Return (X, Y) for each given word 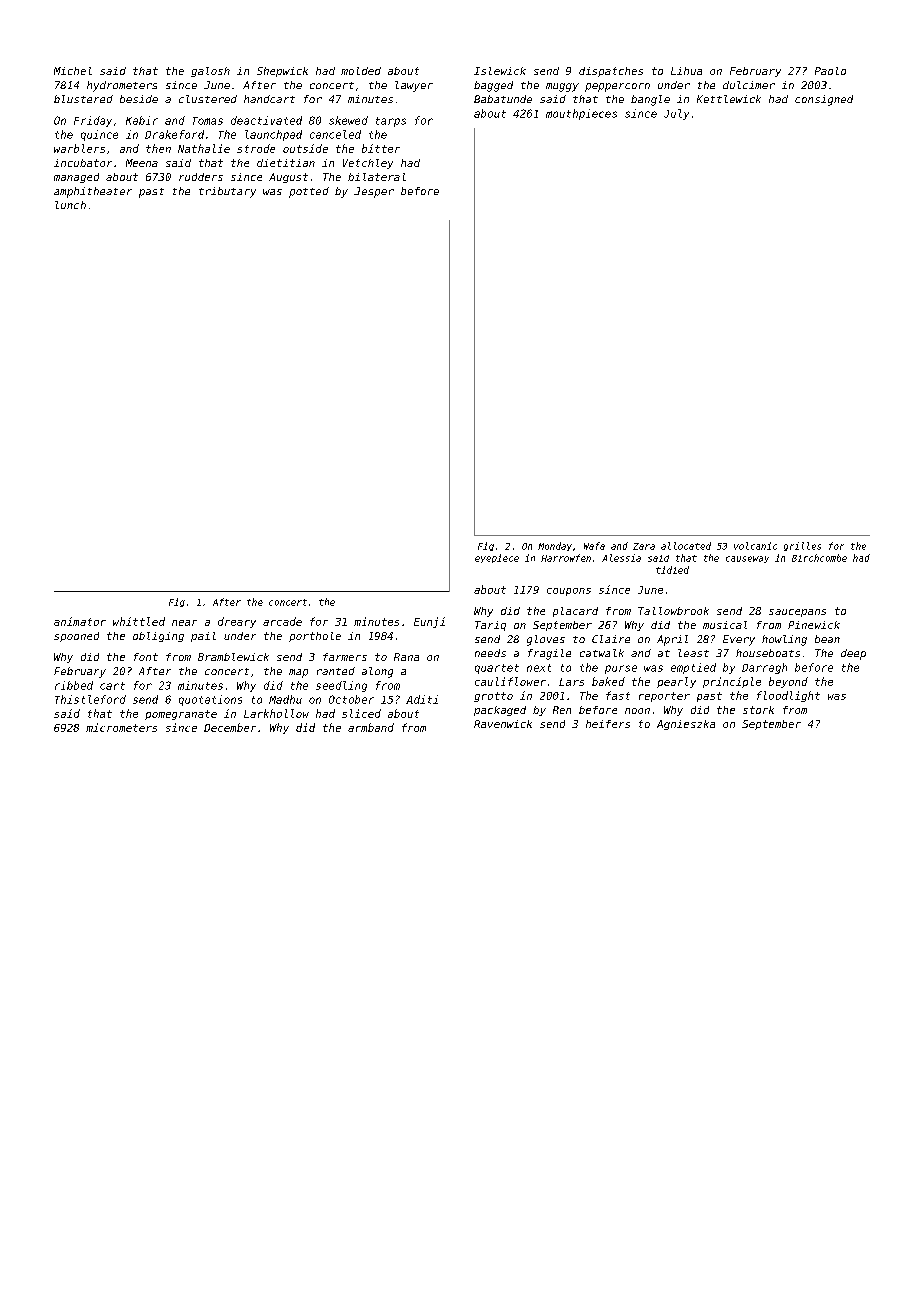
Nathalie (204, 148)
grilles (802, 546)
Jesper (374, 192)
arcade (282, 621)
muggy (562, 87)
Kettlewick (729, 99)
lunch (70, 205)
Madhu (285, 699)
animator (80, 621)
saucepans (797, 613)
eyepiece (497, 558)
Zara (644, 546)
